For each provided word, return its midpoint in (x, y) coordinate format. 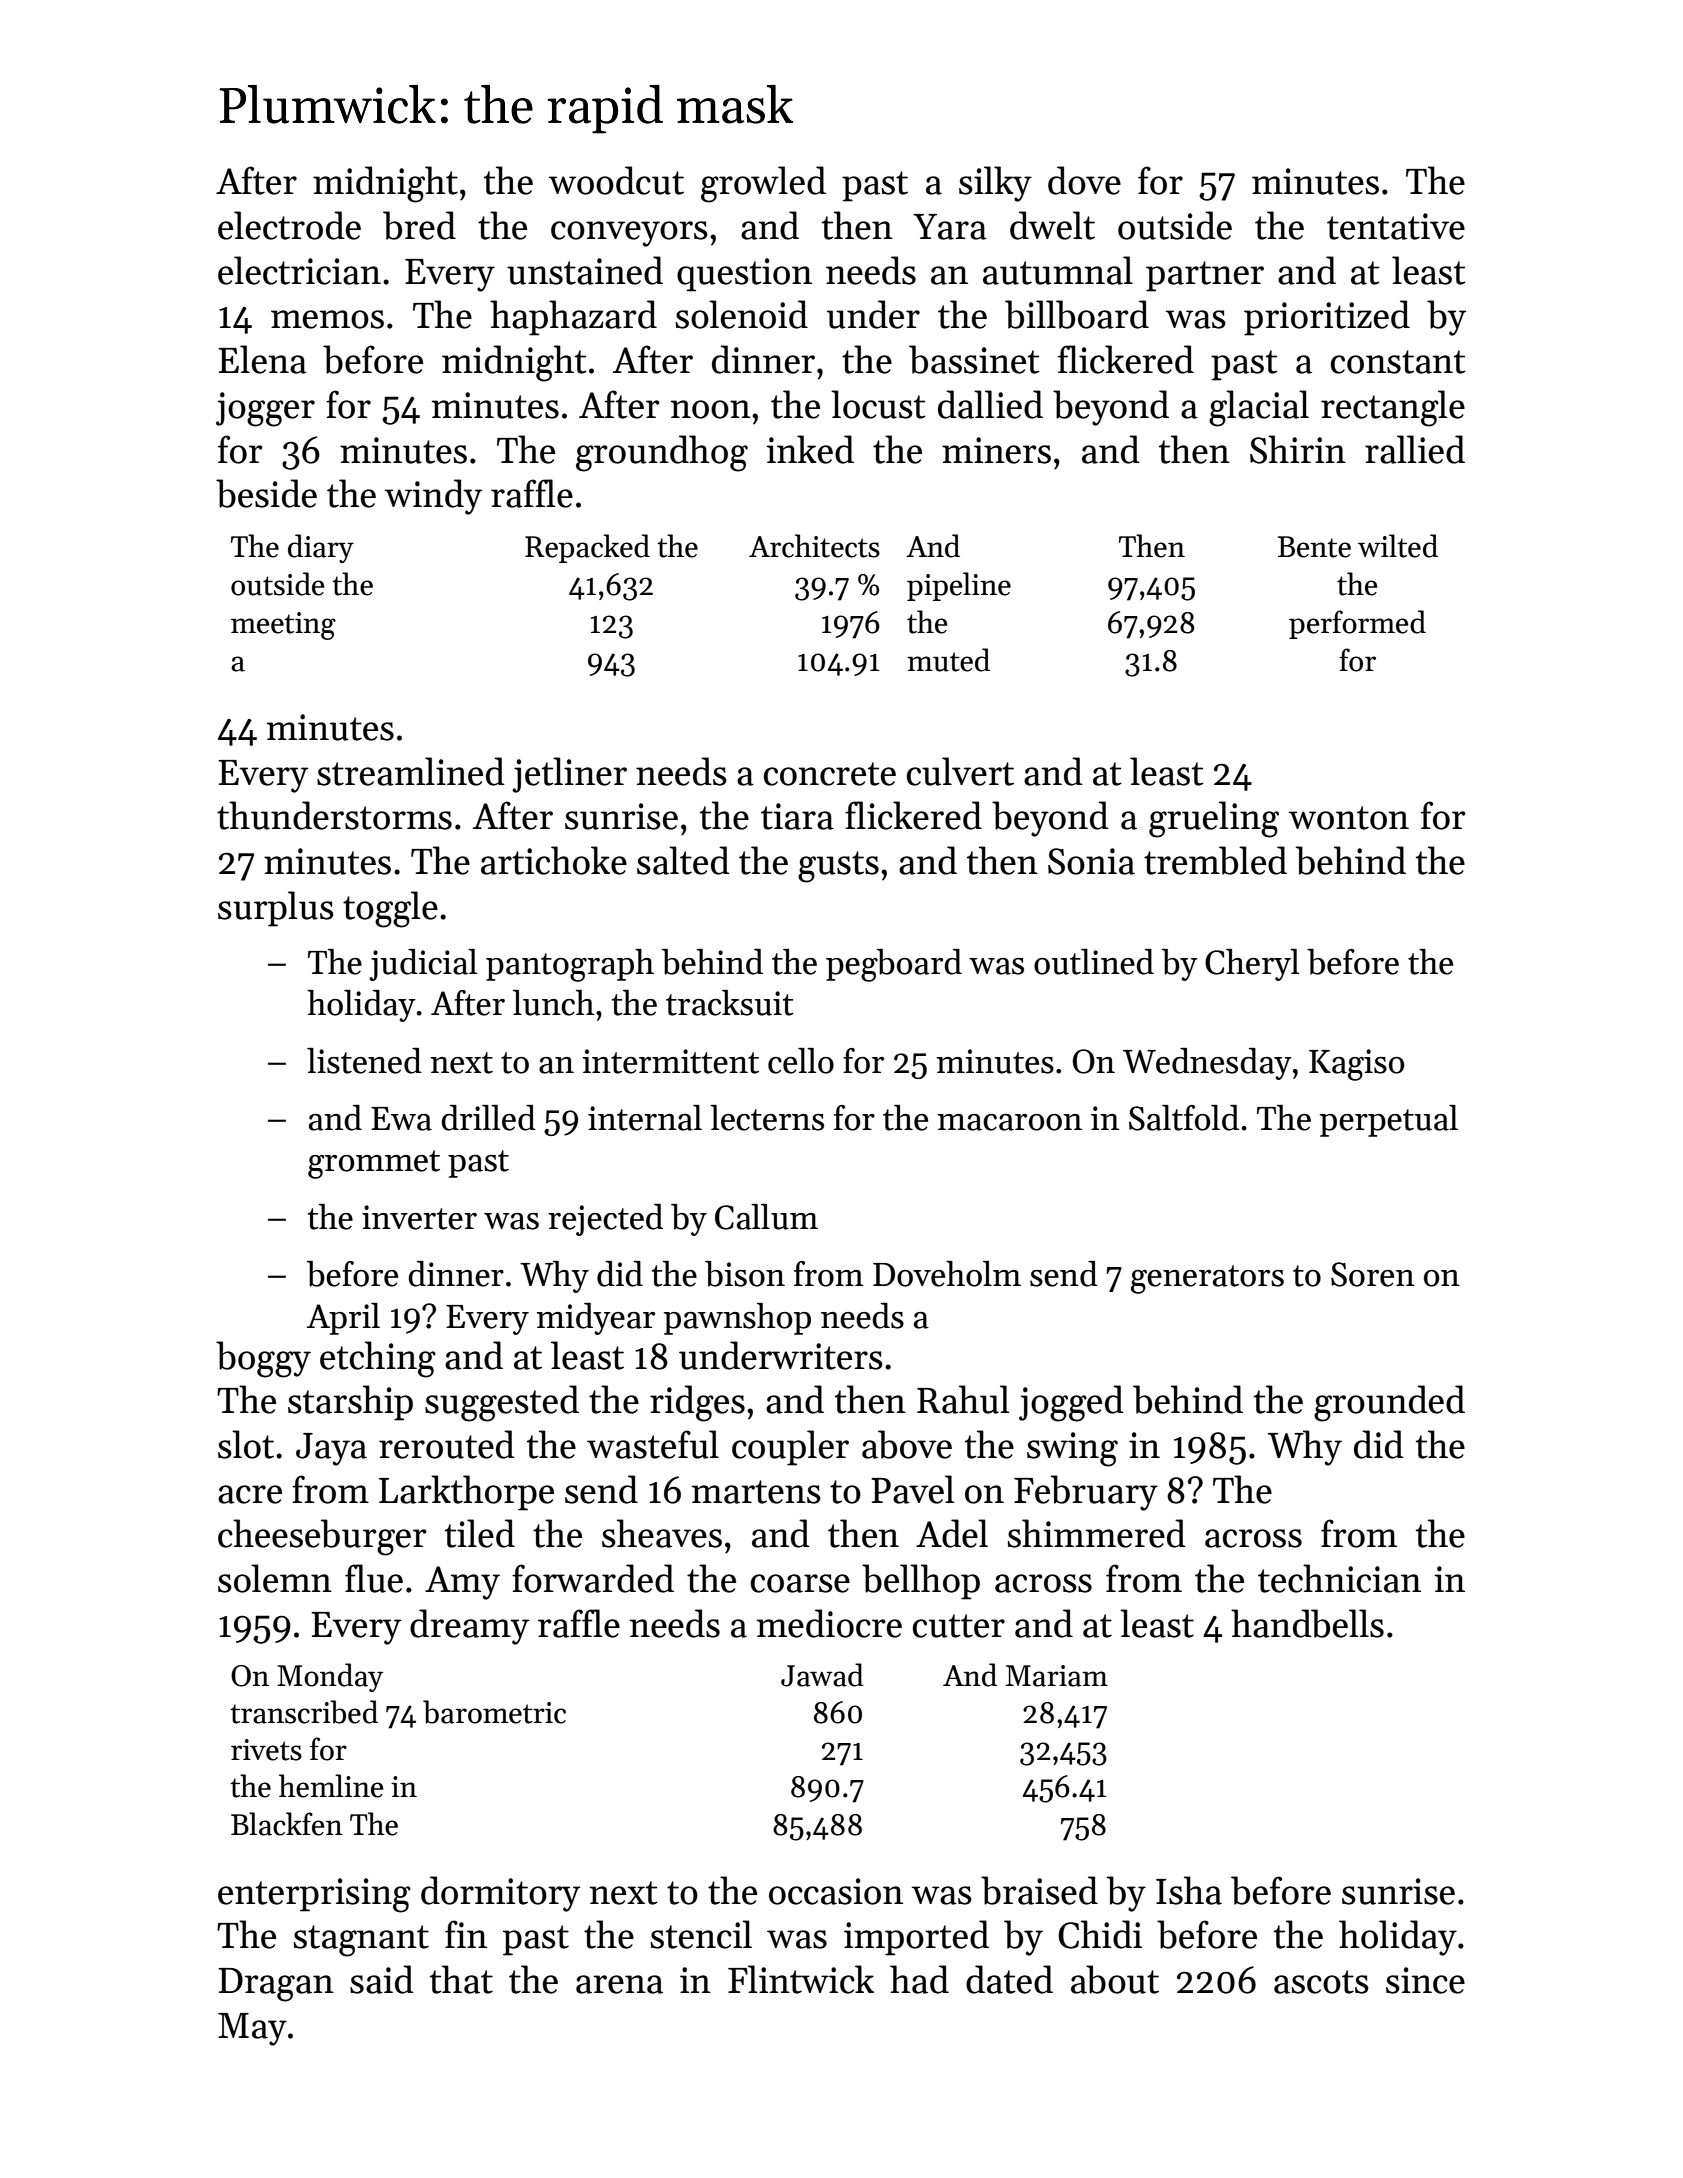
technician (1339, 1578)
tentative (1396, 226)
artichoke (554, 860)
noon (710, 409)
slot (246, 1444)
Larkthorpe (466, 1493)
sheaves (662, 1533)
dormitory (500, 1894)
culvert (960, 771)
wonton (1349, 818)
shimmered (1097, 1533)
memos (327, 319)
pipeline (959, 586)
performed (1357, 624)
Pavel (912, 1489)
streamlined (411, 771)
